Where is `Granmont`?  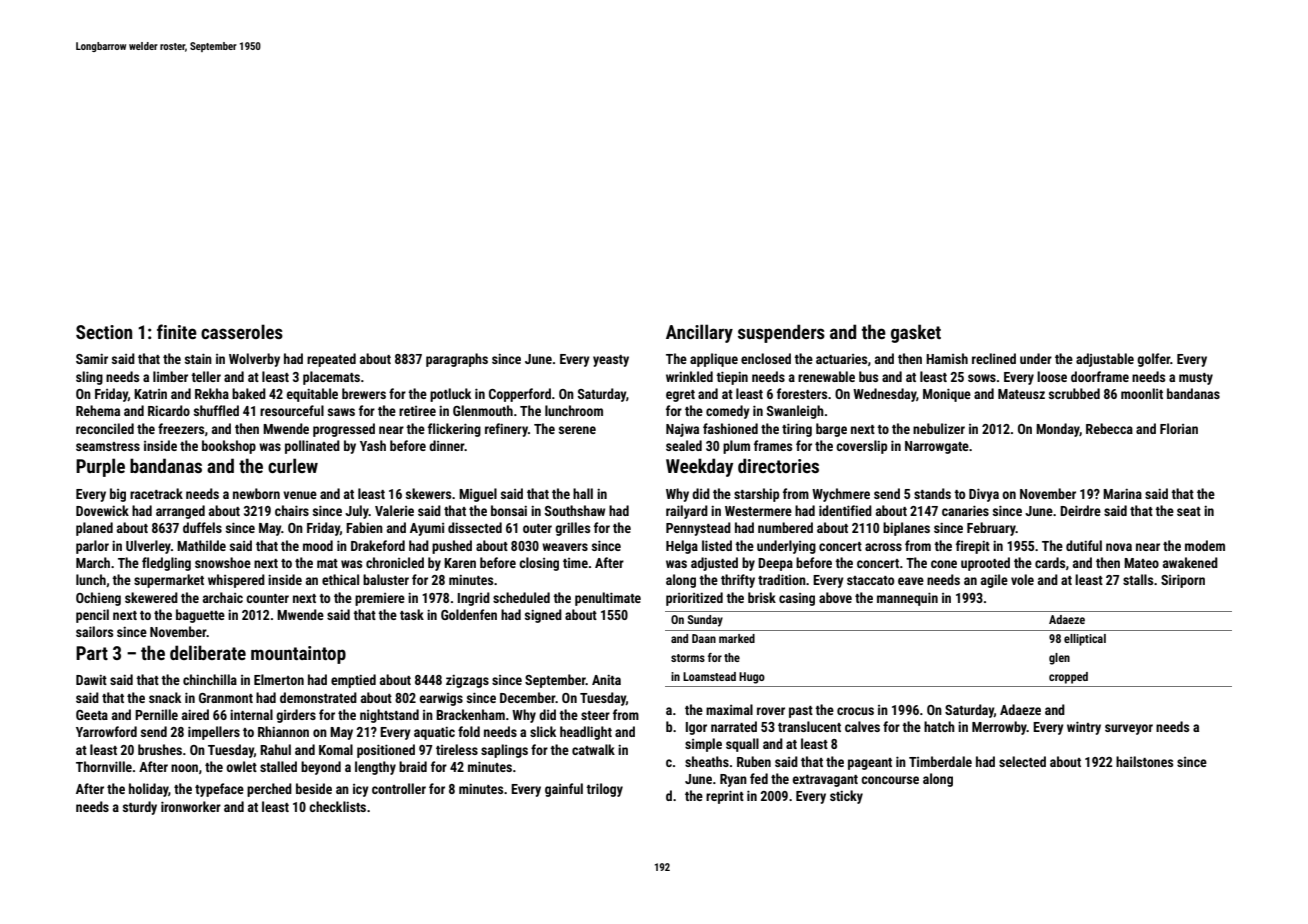
Granmont is located at coordinates (226, 698).
